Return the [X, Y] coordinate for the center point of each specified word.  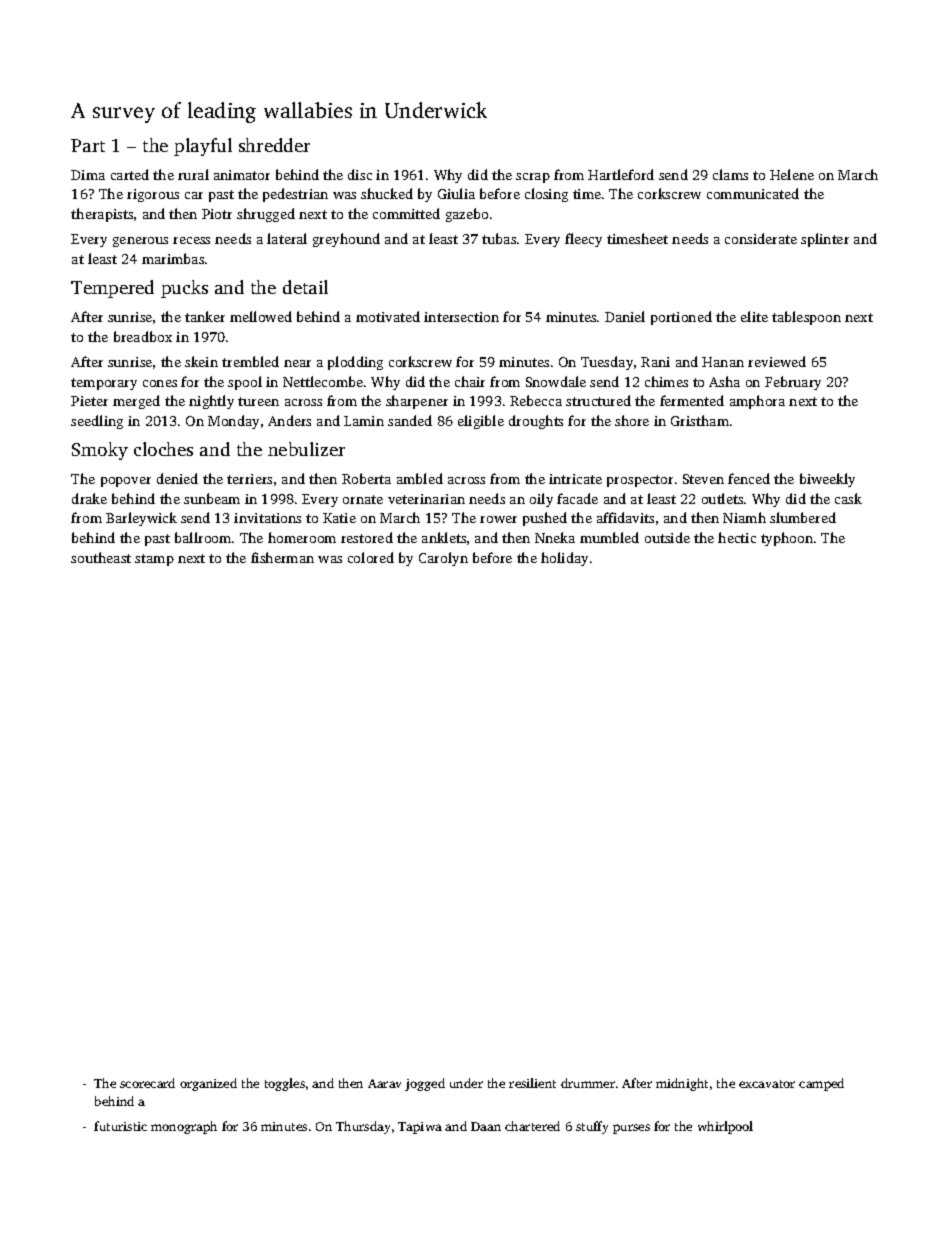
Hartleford [621, 174]
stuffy [592, 1127]
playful [203, 147]
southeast [101, 557]
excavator [767, 1084]
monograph [184, 1127]
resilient [532, 1083]
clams [730, 174]
